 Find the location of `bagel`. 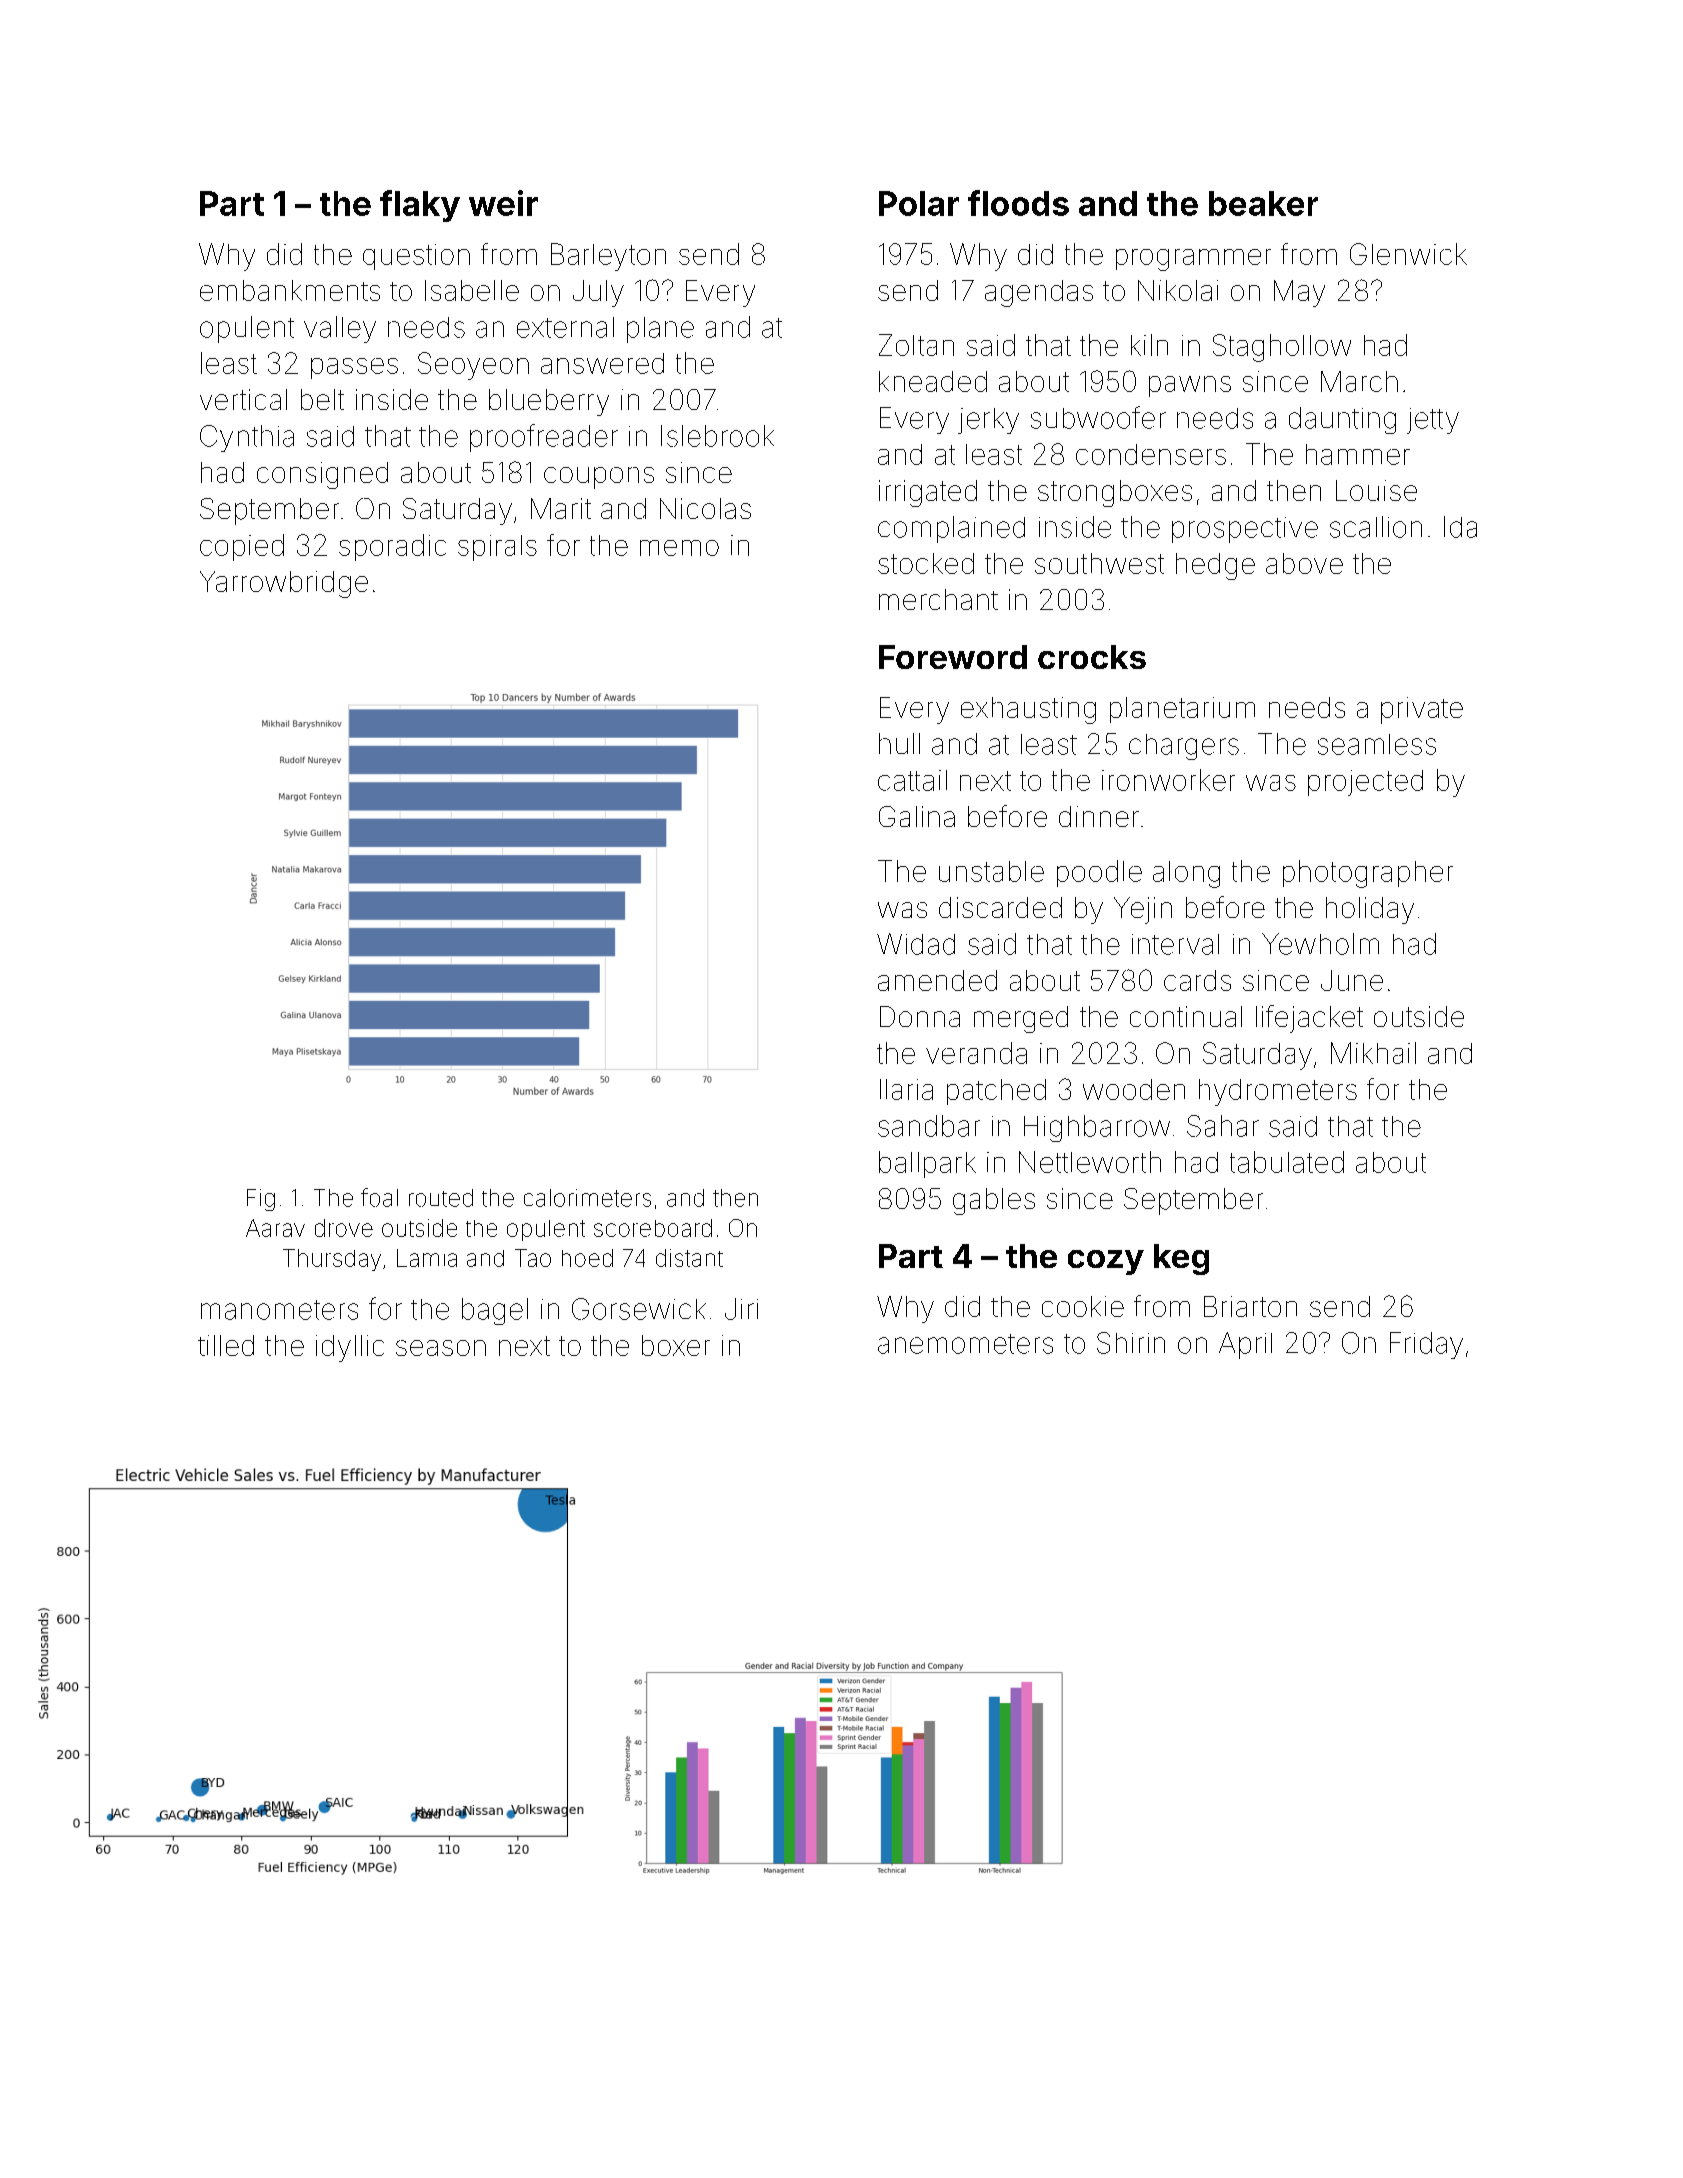

bagel is located at coordinates (495, 1311).
